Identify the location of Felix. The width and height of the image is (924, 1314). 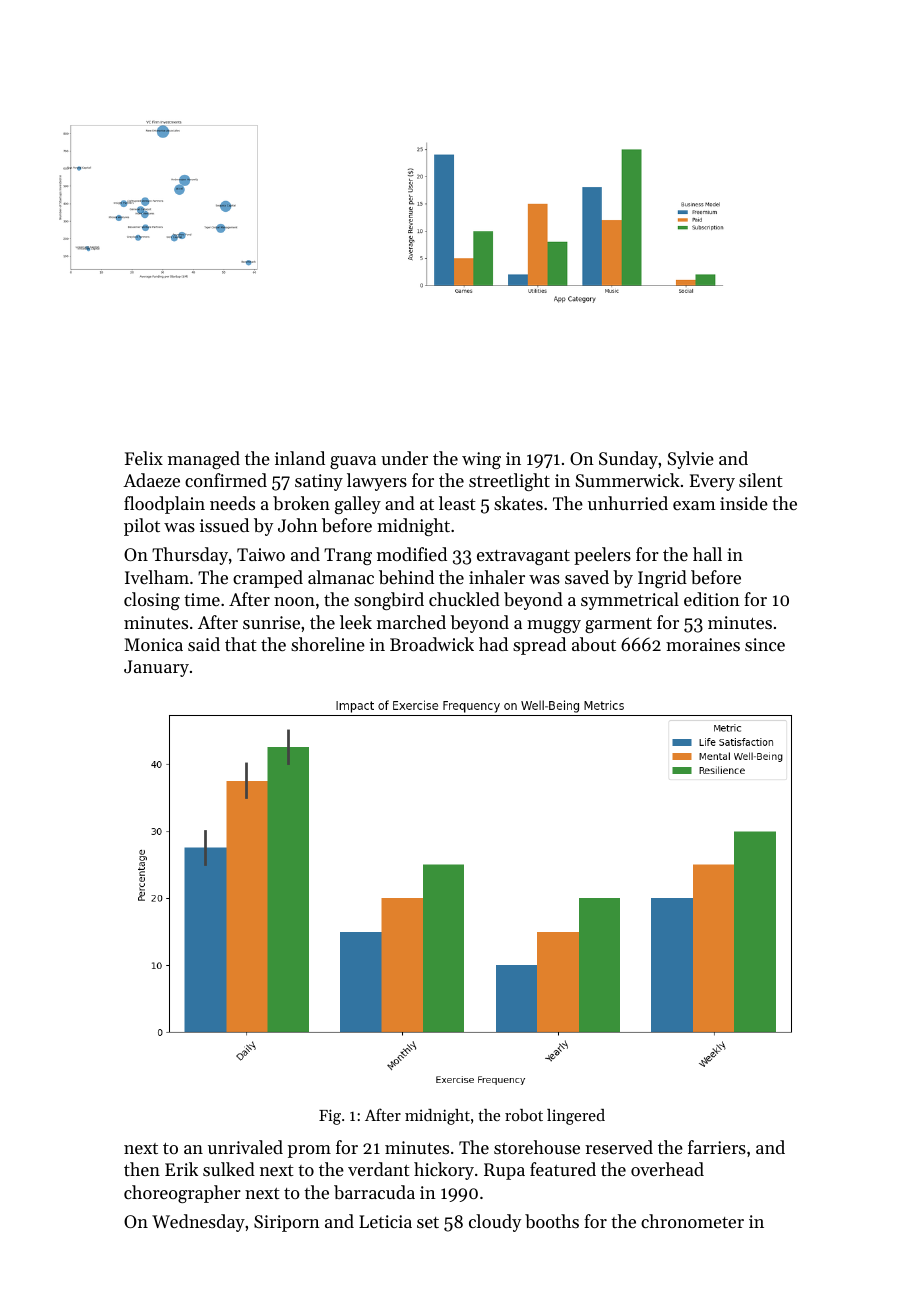
(144, 458).
